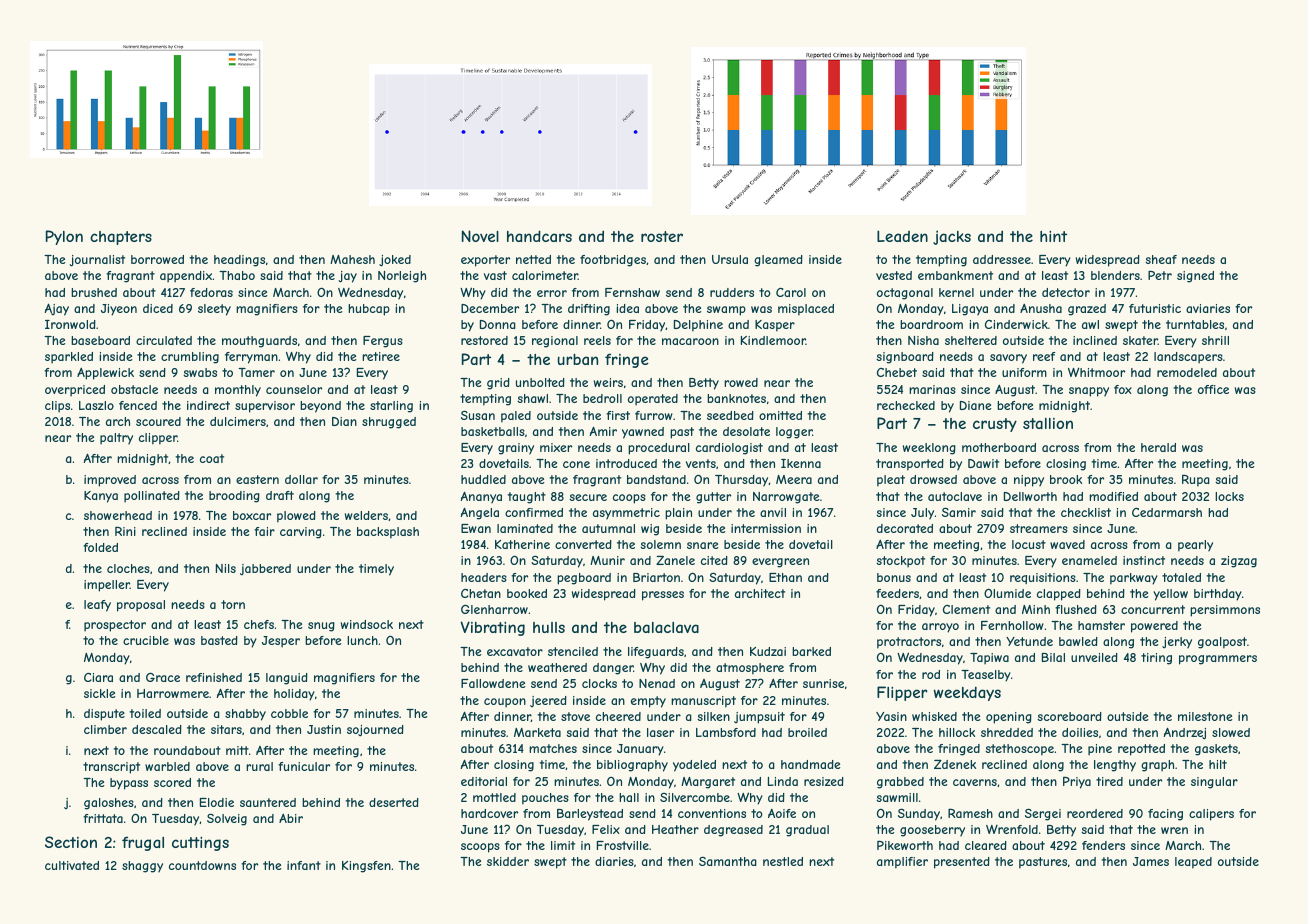 The width and height of the screenshot is (1308, 924). What do you see at coordinates (1171, 595) in the screenshot?
I see `yellow` at bounding box center [1171, 595].
